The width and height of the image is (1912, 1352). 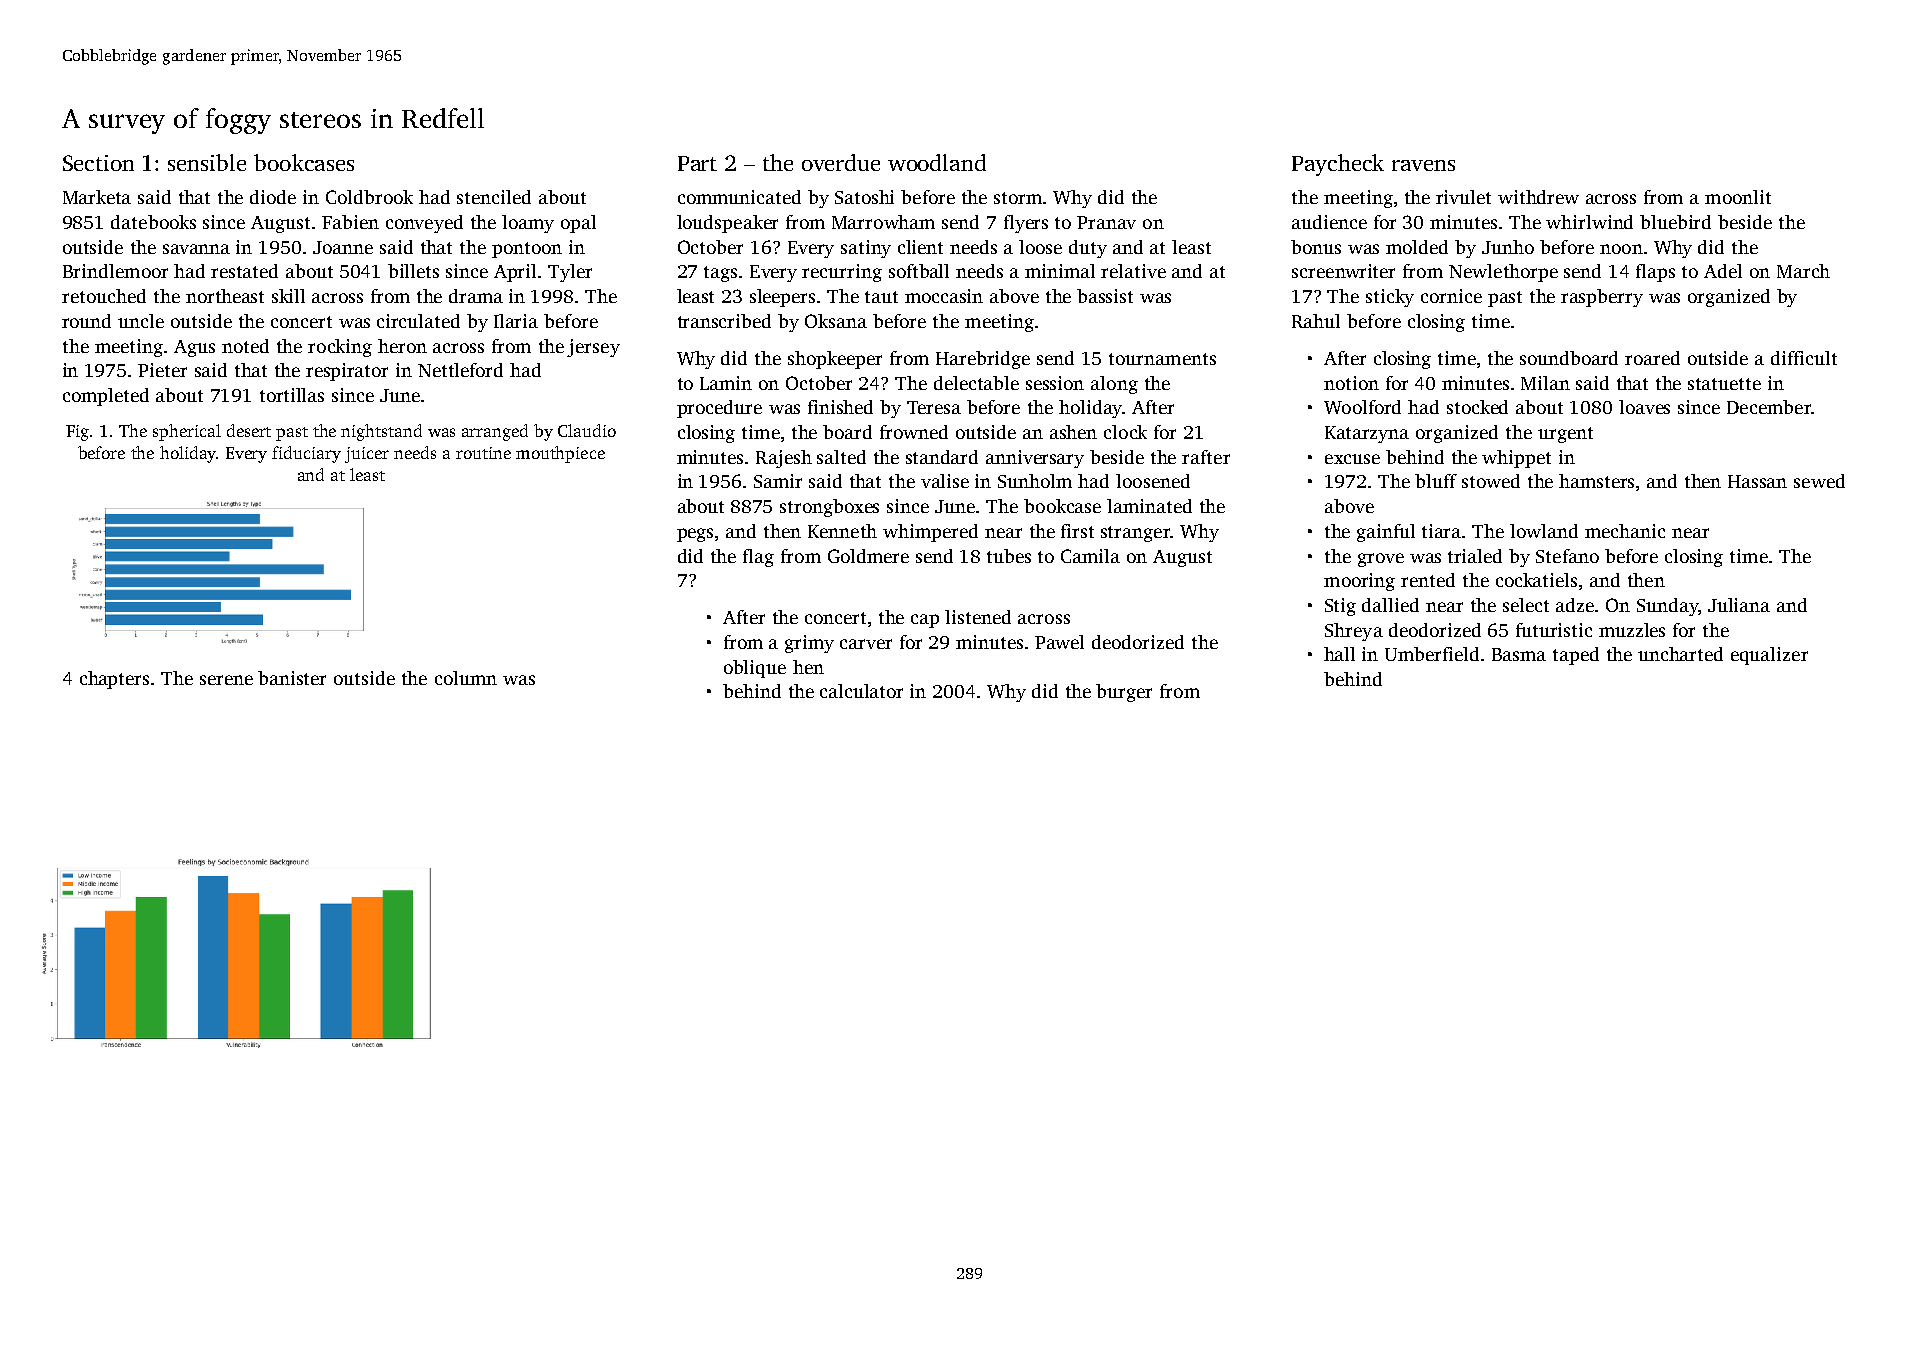 What do you see at coordinates (162, 370) in the image?
I see `Pieter` at bounding box center [162, 370].
